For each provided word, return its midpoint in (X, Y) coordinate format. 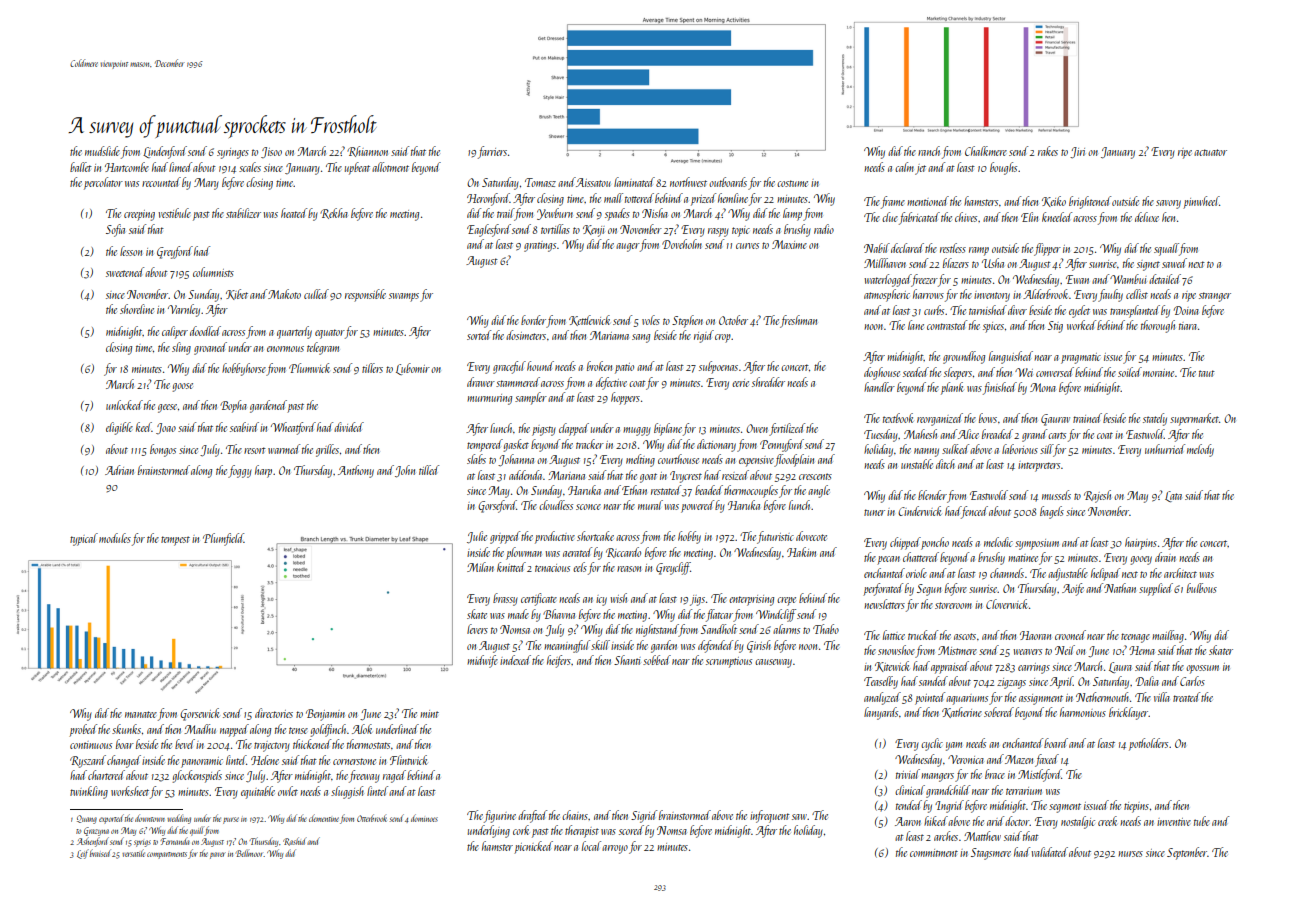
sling (181, 348)
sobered (999, 712)
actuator (1210, 152)
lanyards (881, 713)
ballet (81, 167)
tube (1202, 821)
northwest (688, 182)
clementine (324, 818)
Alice (968, 434)
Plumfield (223, 539)
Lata (1173, 496)
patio (624, 368)
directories (274, 713)
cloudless (556, 505)
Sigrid (644, 816)
